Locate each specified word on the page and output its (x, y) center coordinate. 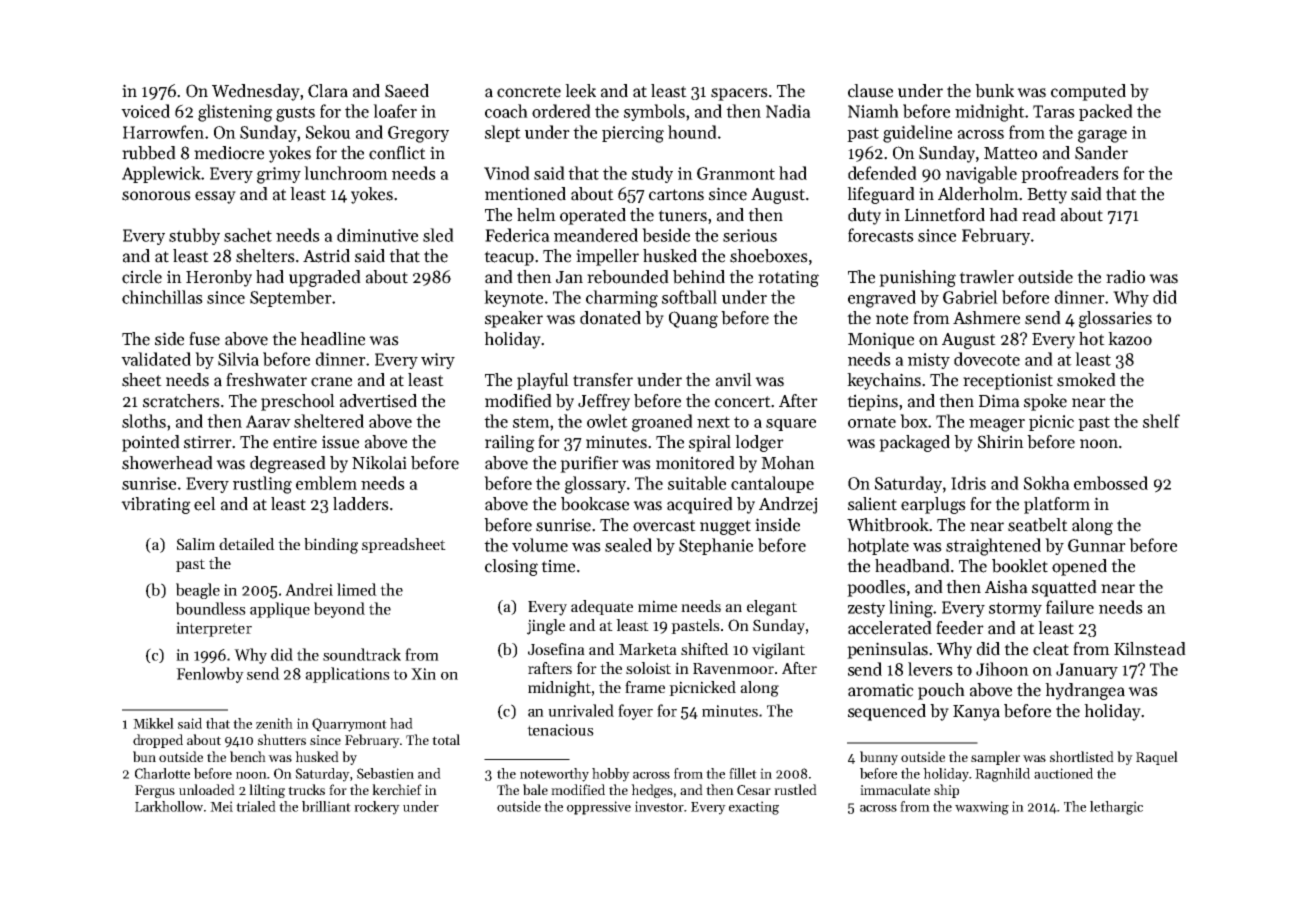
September (291, 298)
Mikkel (153, 723)
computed (1088, 92)
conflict (397, 153)
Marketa (648, 649)
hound (692, 132)
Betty (1047, 196)
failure (1070, 607)
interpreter (214, 629)
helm (536, 215)
